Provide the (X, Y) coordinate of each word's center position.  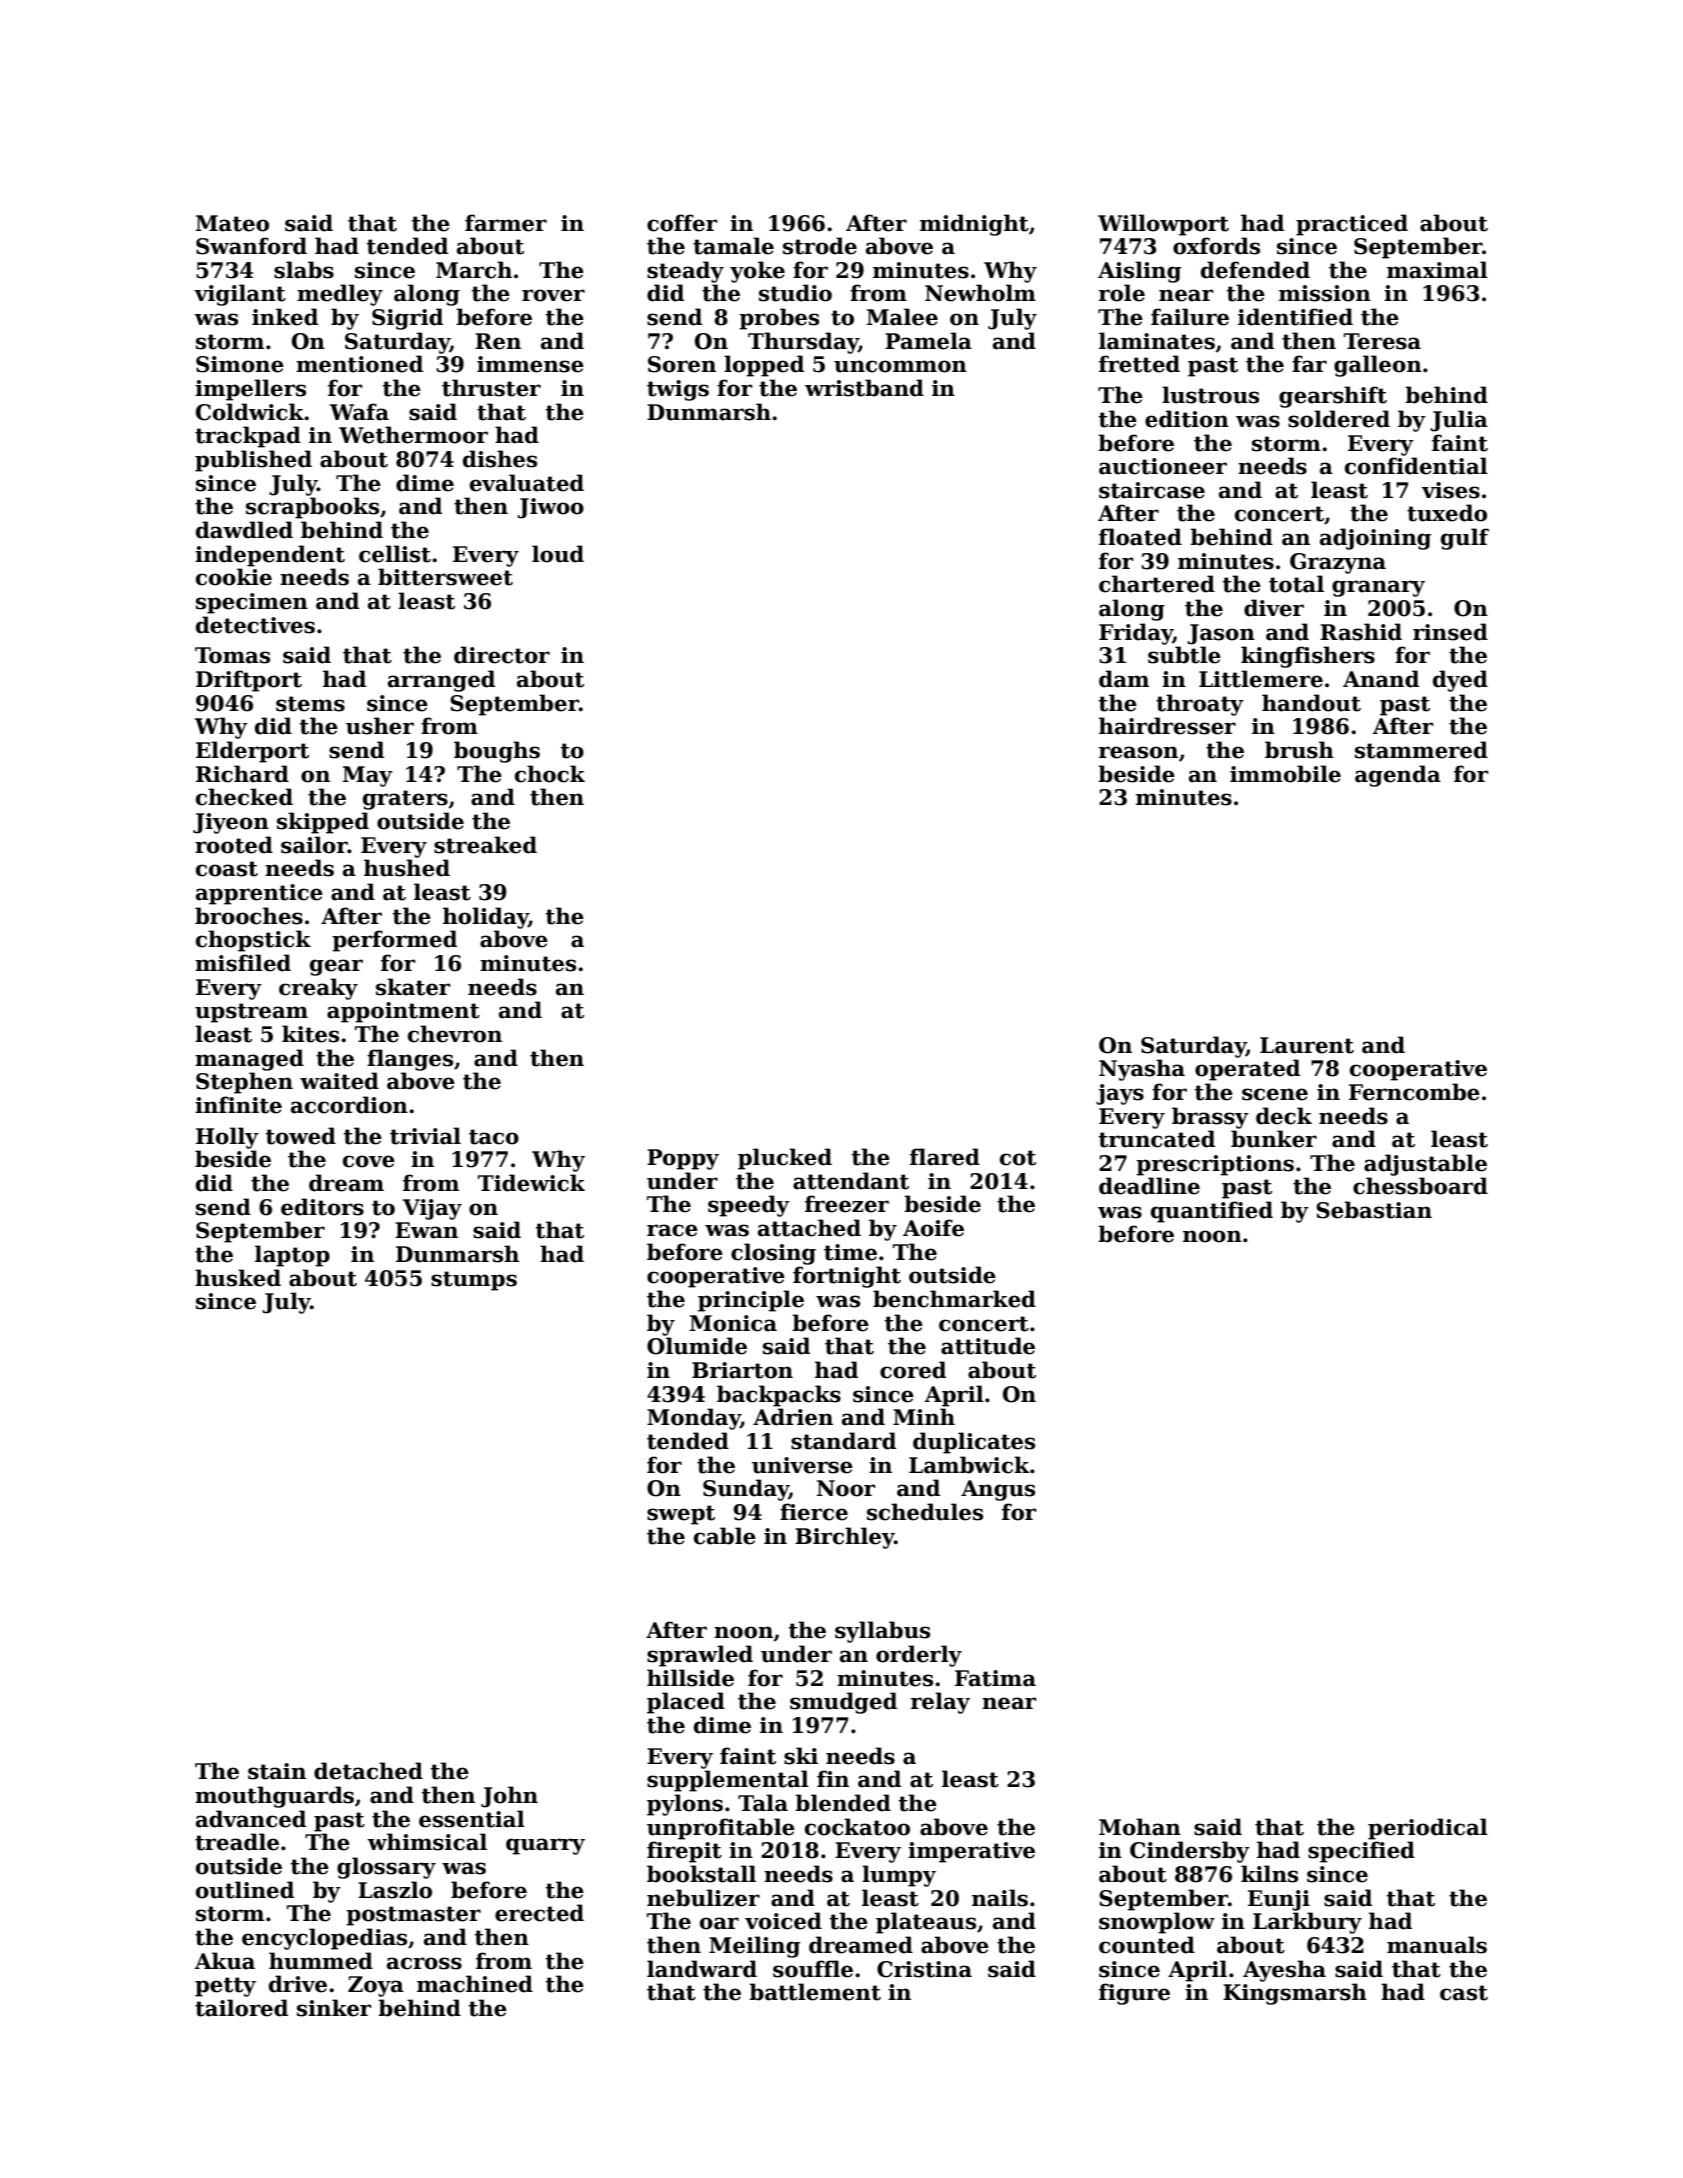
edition (1187, 419)
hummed (321, 1961)
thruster (491, 388)
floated (1140, 537)
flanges (410, 1060)
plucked (785, 1159)
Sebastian (1374, 1210)
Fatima (995, 1678)
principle (751, 1301)
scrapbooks (312, 508)
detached (368, 1771)
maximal (1437, 270)
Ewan (426, 1230)
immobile (1285, 774)
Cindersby (1190, 1852)
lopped (764, 366)
